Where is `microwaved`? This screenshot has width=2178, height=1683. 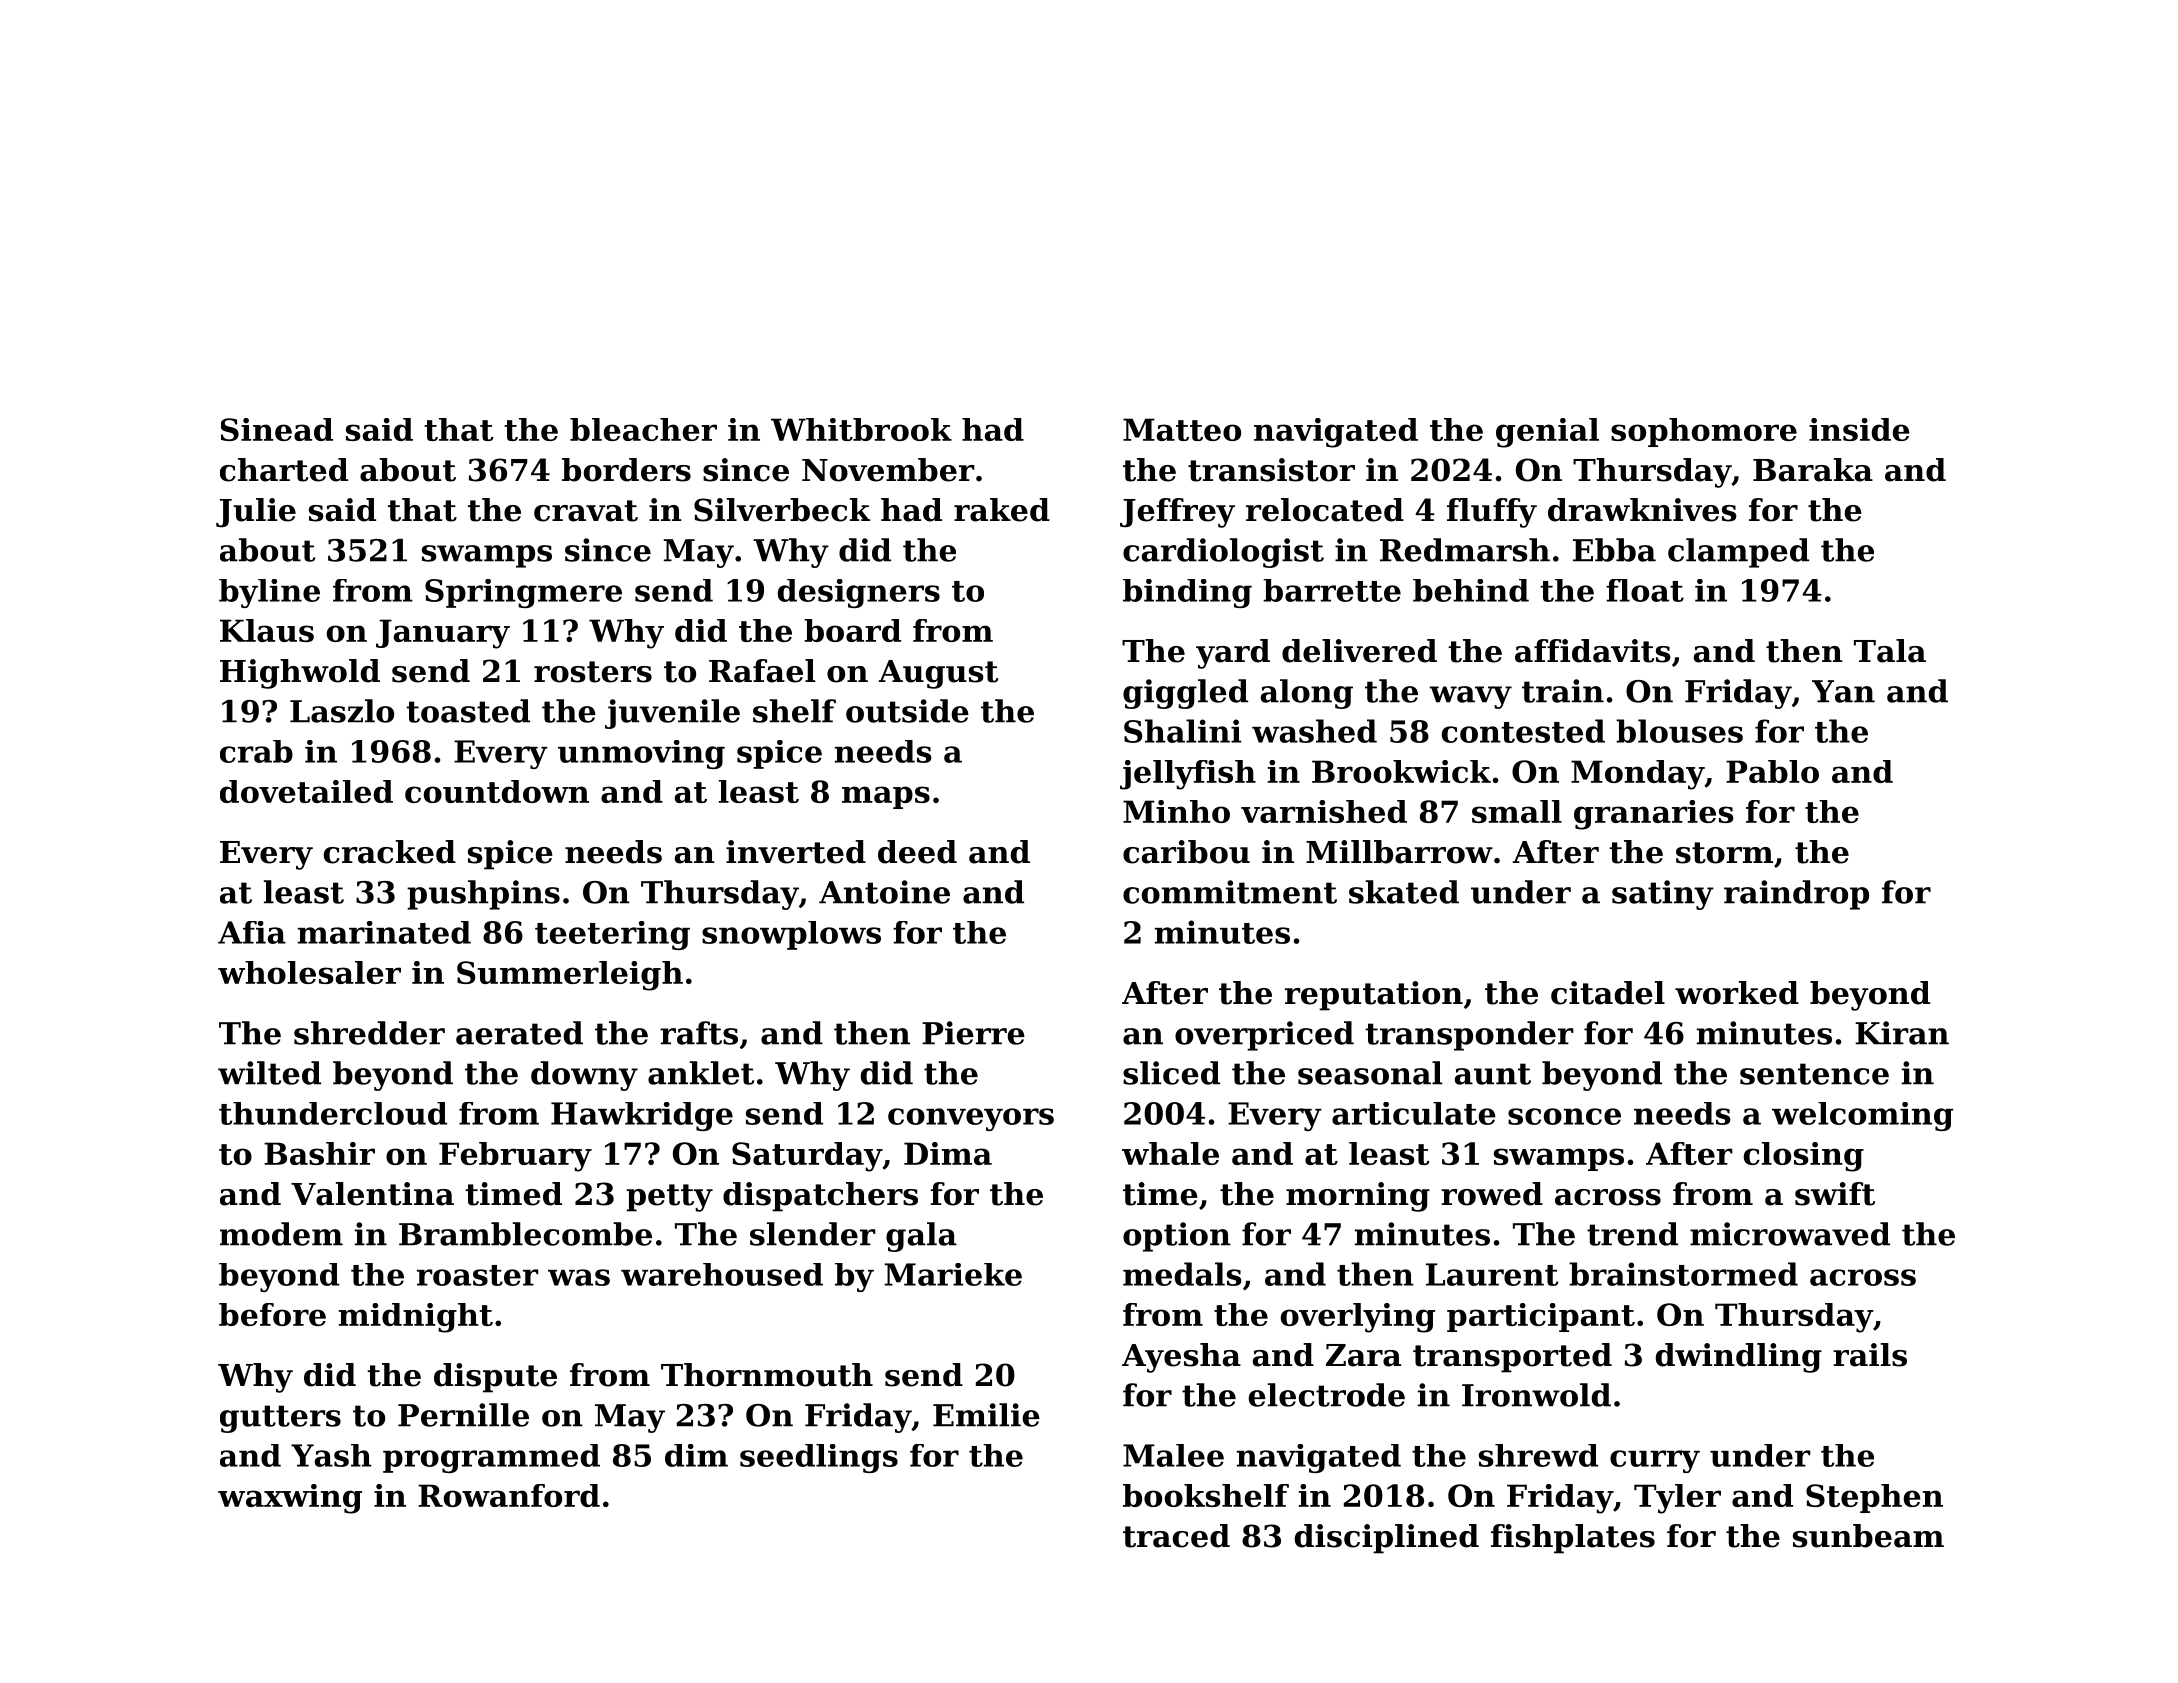
microwaved is located at coordinates (1790, 1234).
